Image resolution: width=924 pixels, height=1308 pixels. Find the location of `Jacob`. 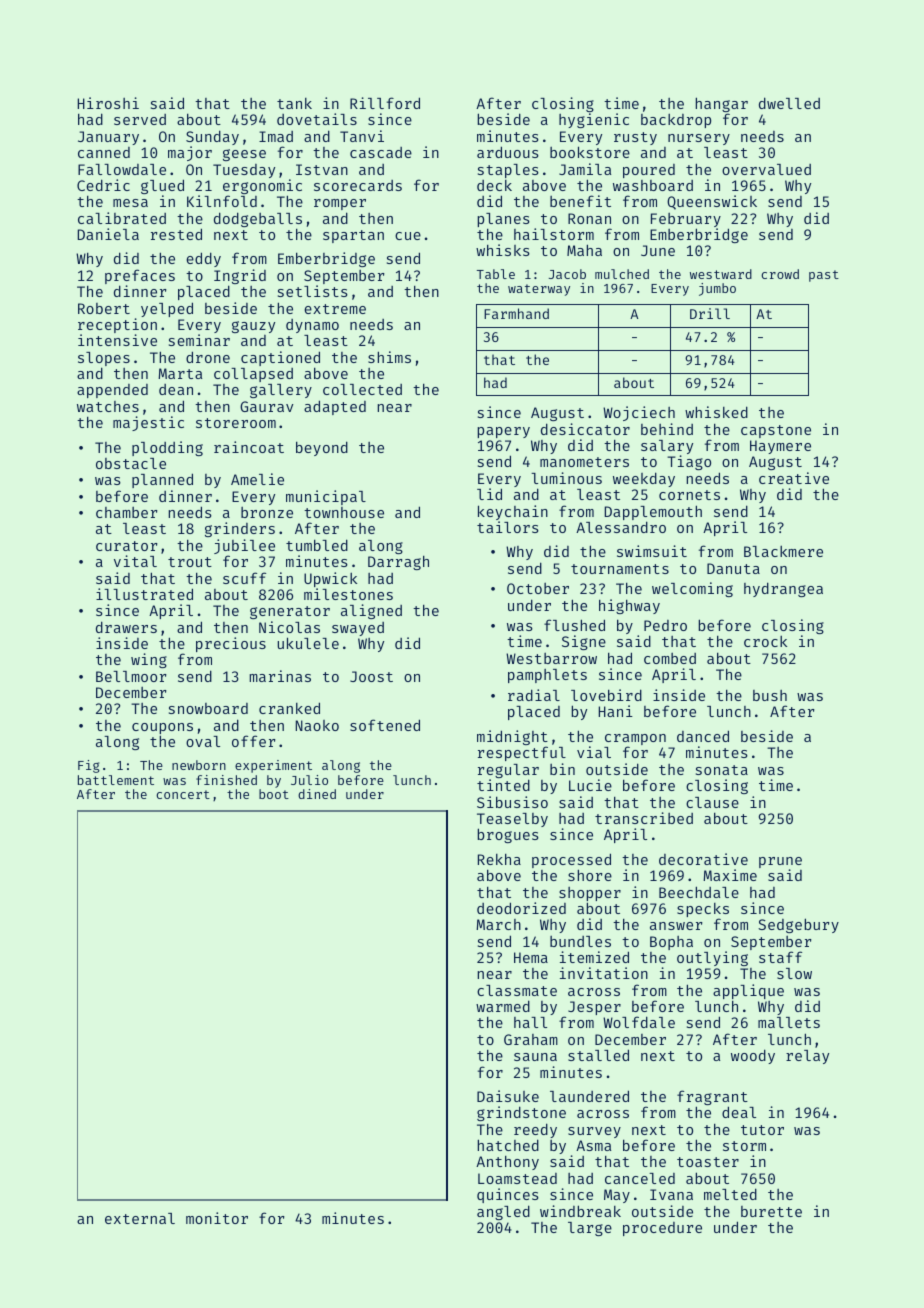

Jacob is located at coordinates (567, 274).
